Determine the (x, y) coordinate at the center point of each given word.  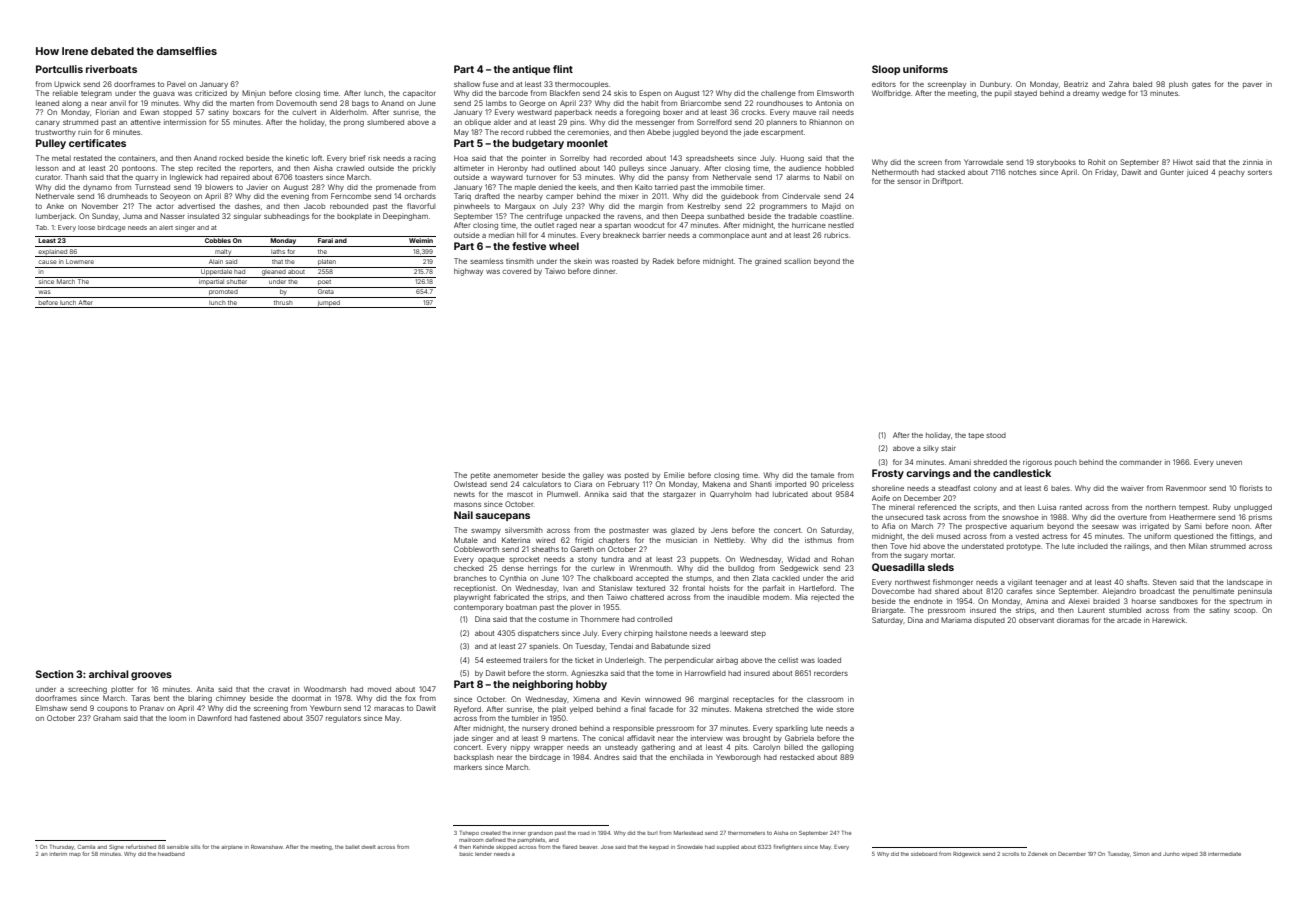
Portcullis (59, 69)
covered (516, 271)
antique (531, 70)
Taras (140, 698)
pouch (1066, 462)
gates (1201, 85)
